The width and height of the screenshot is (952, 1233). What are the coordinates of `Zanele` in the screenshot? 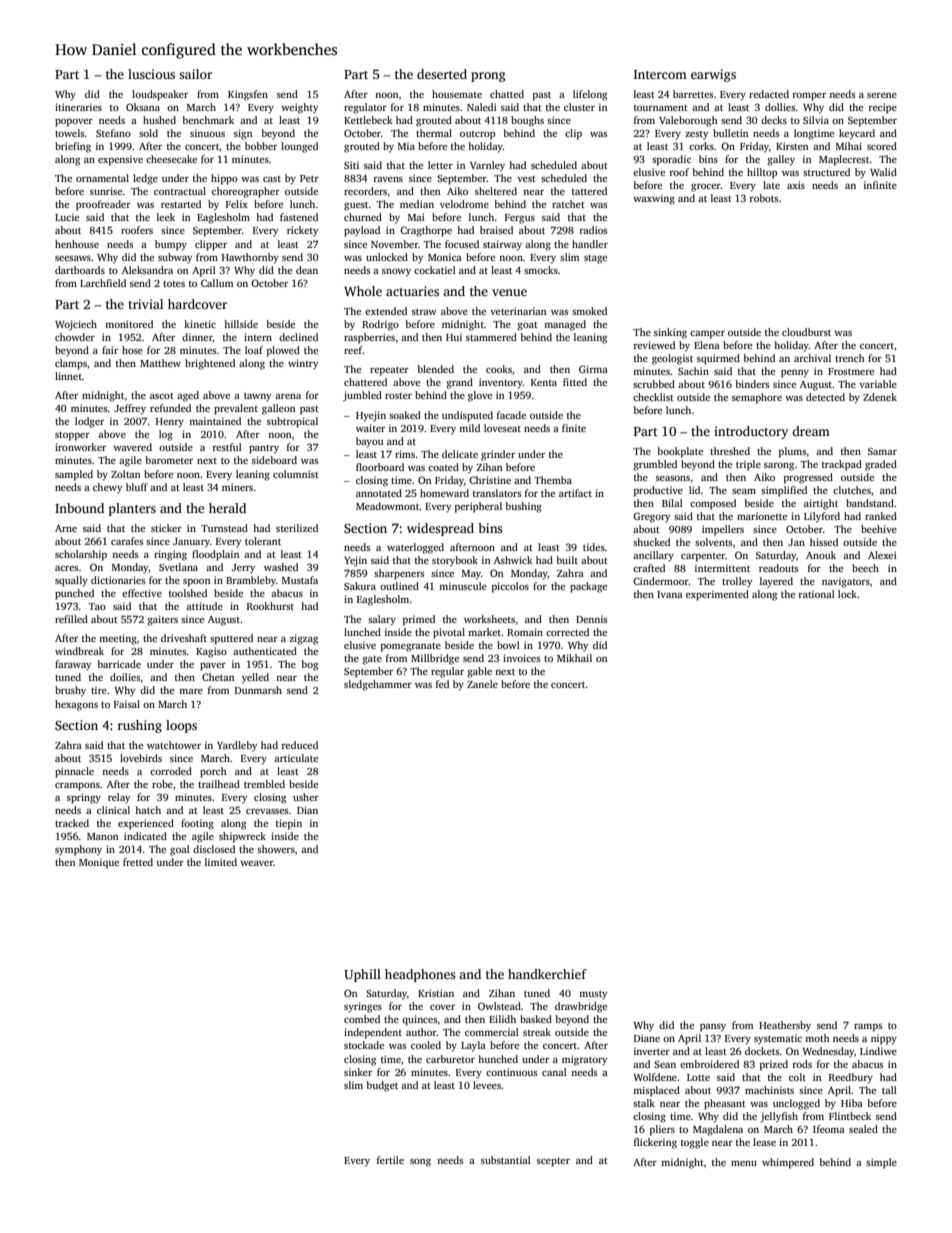 It's located at (482, 684).
